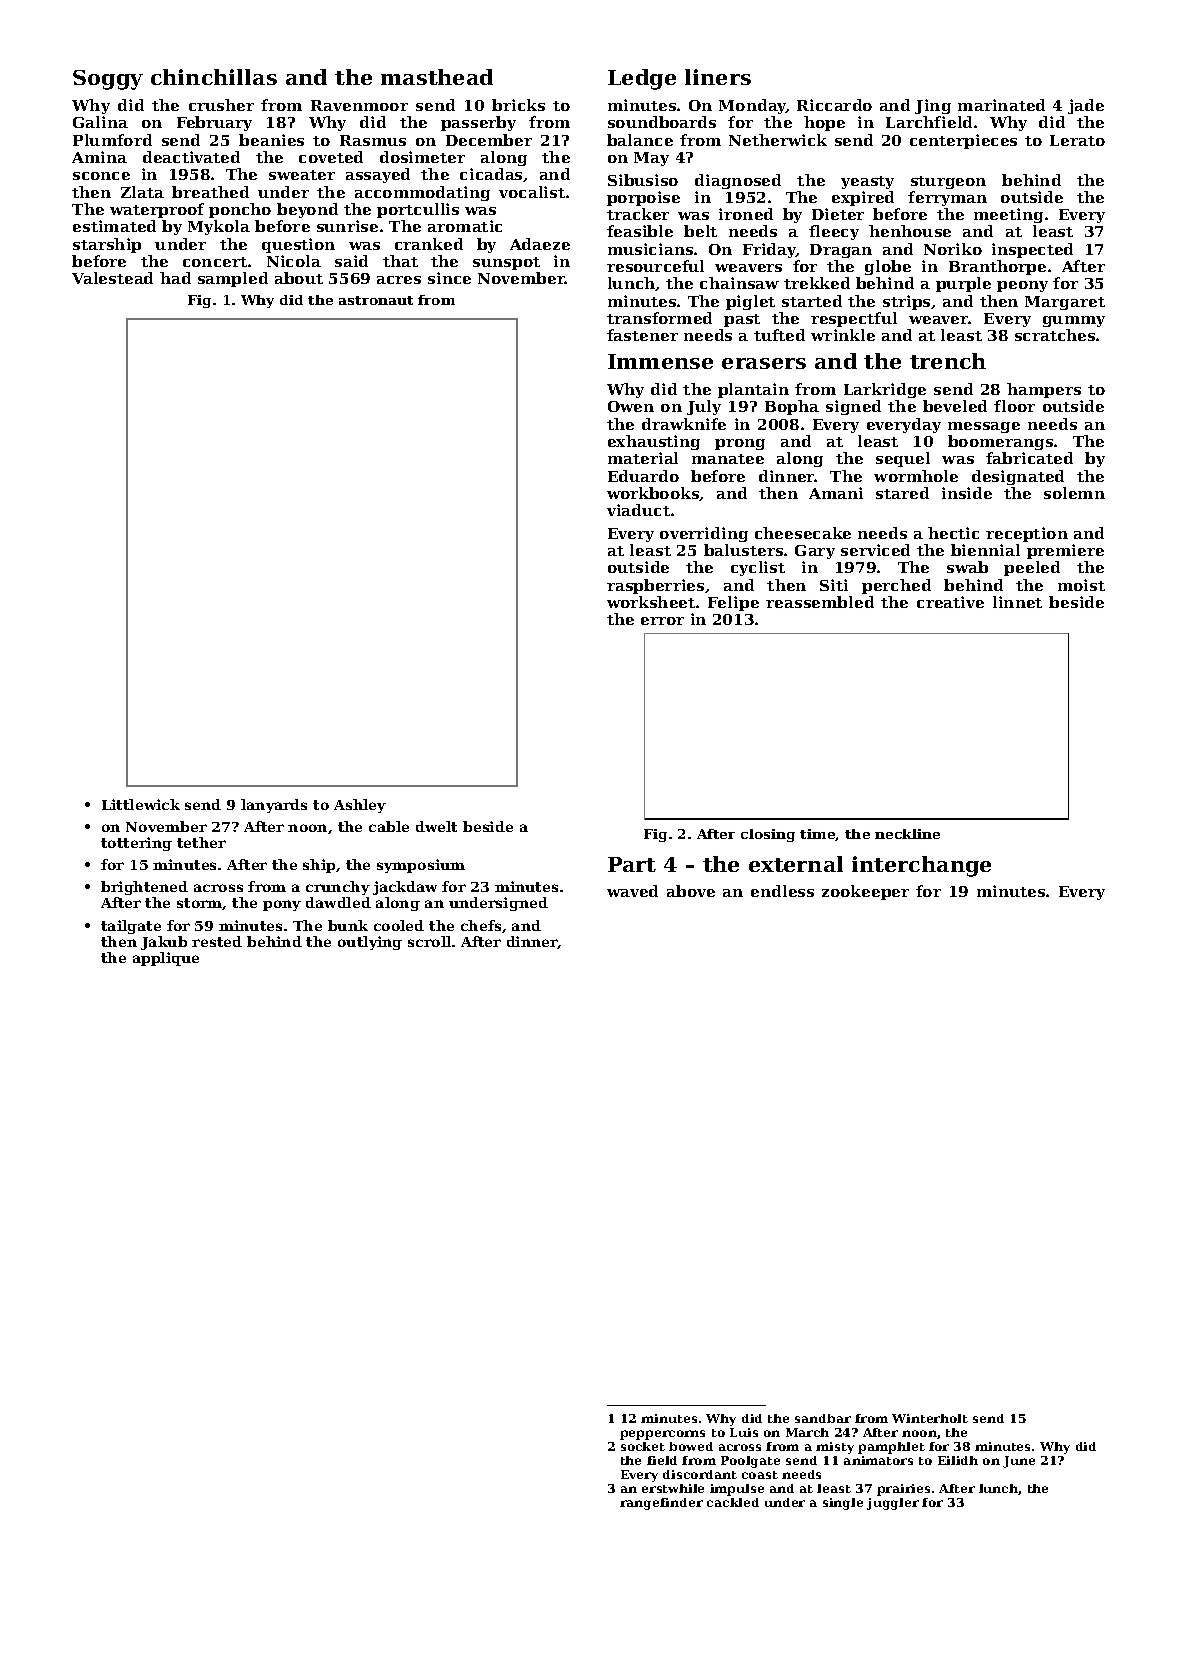 This page has width=1178, height=1665. Describe the element at coordinates (481, 925) in the page. I see `chefs` at that location.
